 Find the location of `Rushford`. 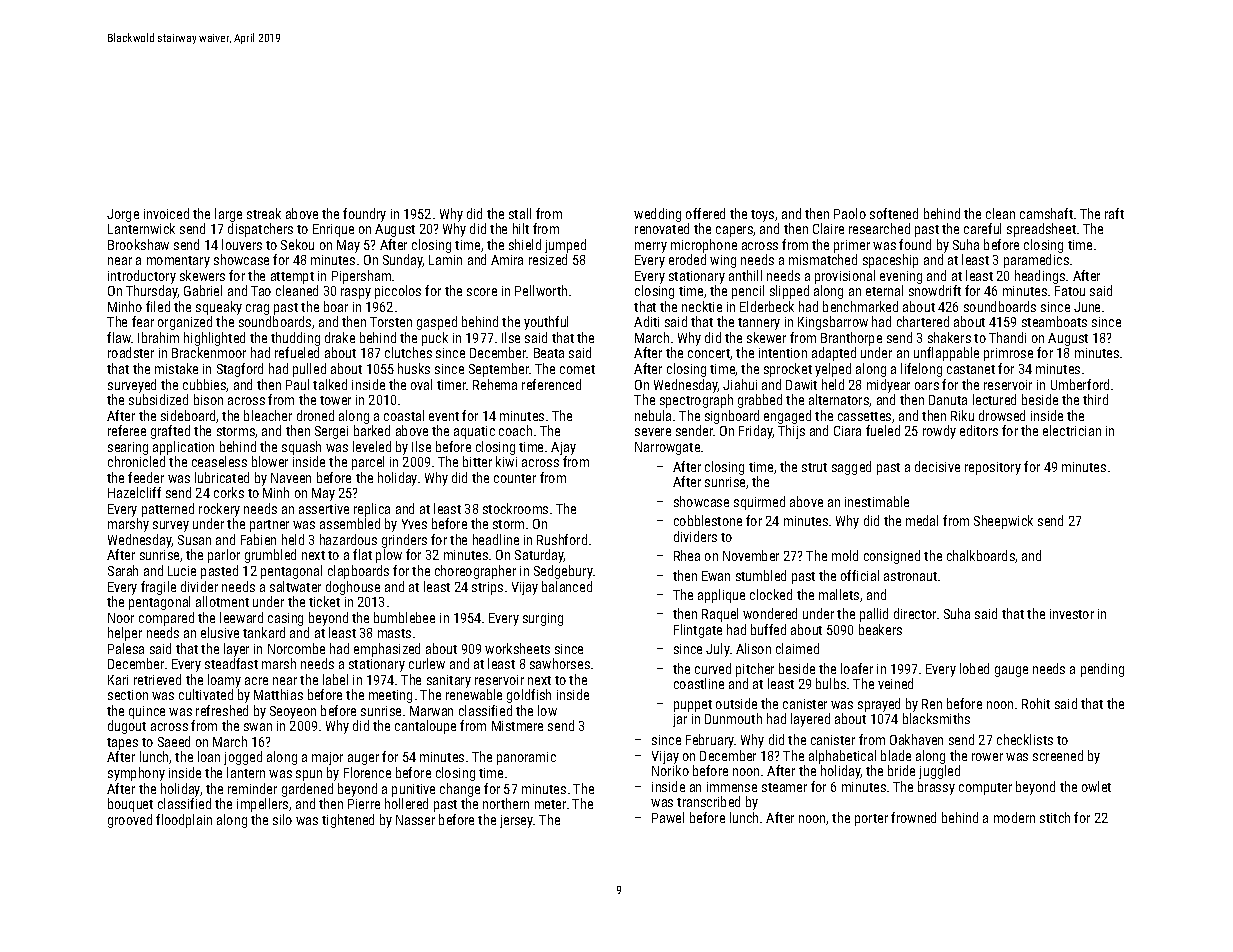

Rushford is located at coordinates (562, 539).
